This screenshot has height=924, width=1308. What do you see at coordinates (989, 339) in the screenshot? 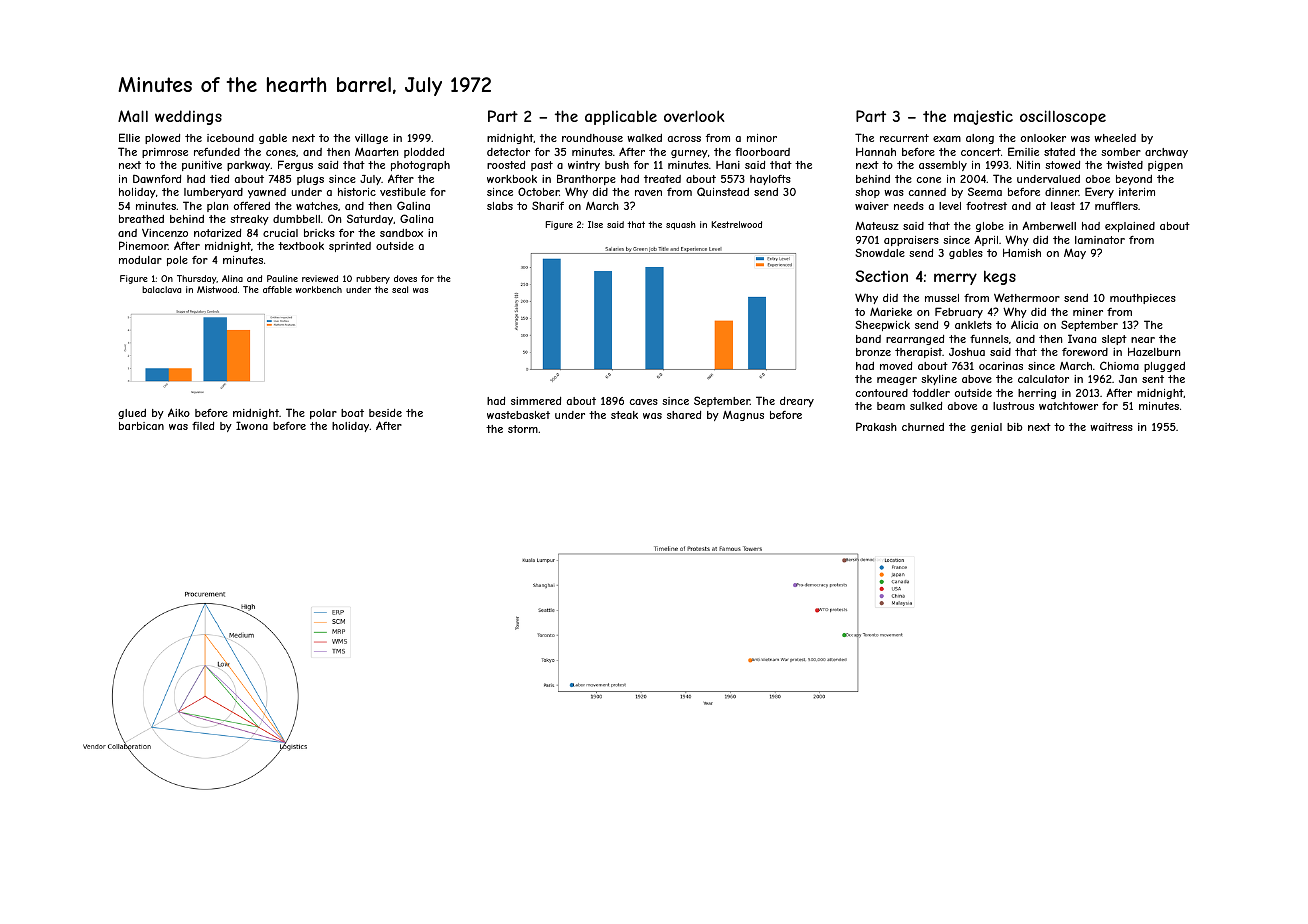
I see `funnels` at bounding box center [989, 339].
